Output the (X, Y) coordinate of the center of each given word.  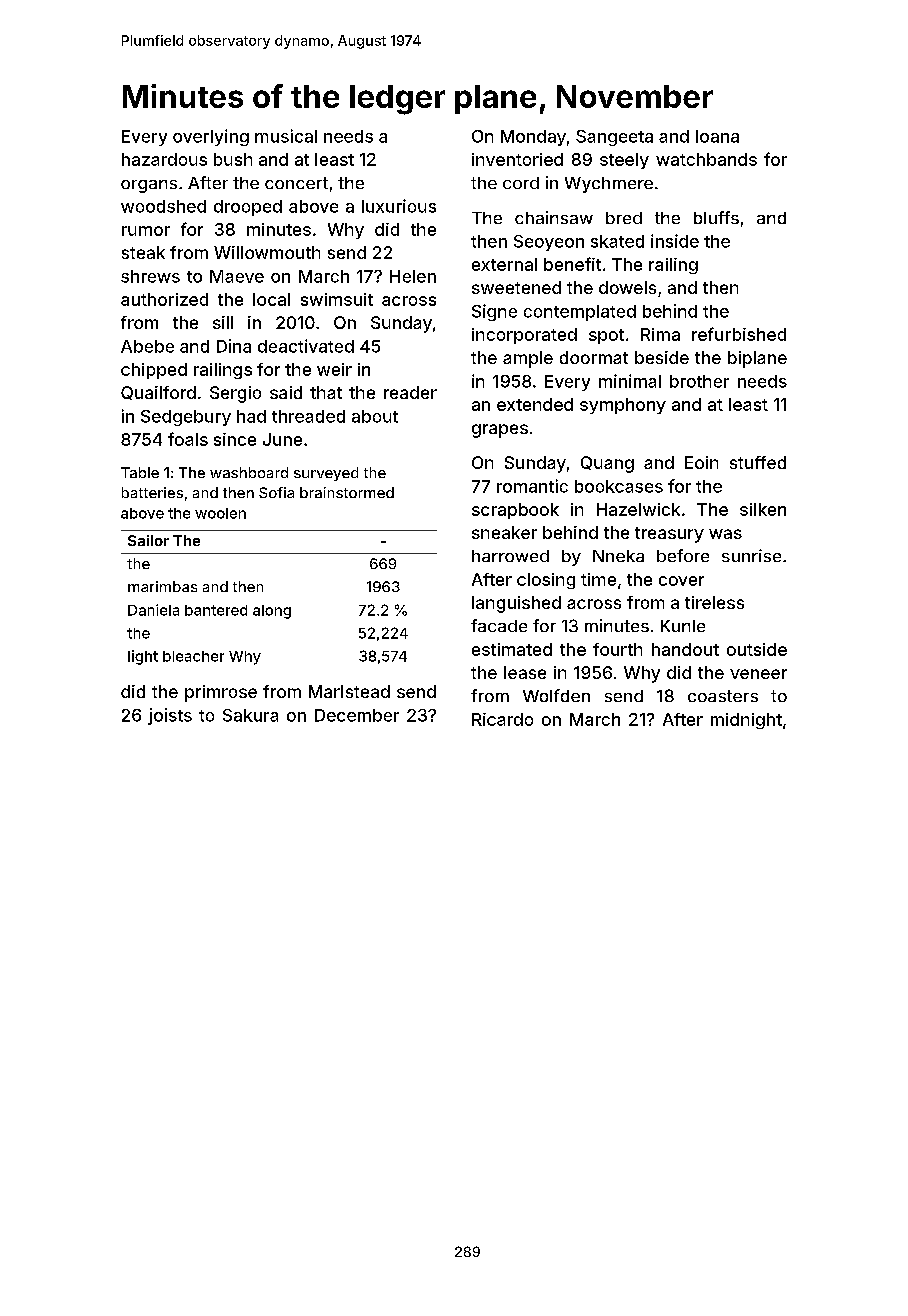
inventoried (517, 159)
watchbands (706, 159)
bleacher (193, 656)
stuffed (758, 462)
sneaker (504, 532)
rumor (146, 231)
